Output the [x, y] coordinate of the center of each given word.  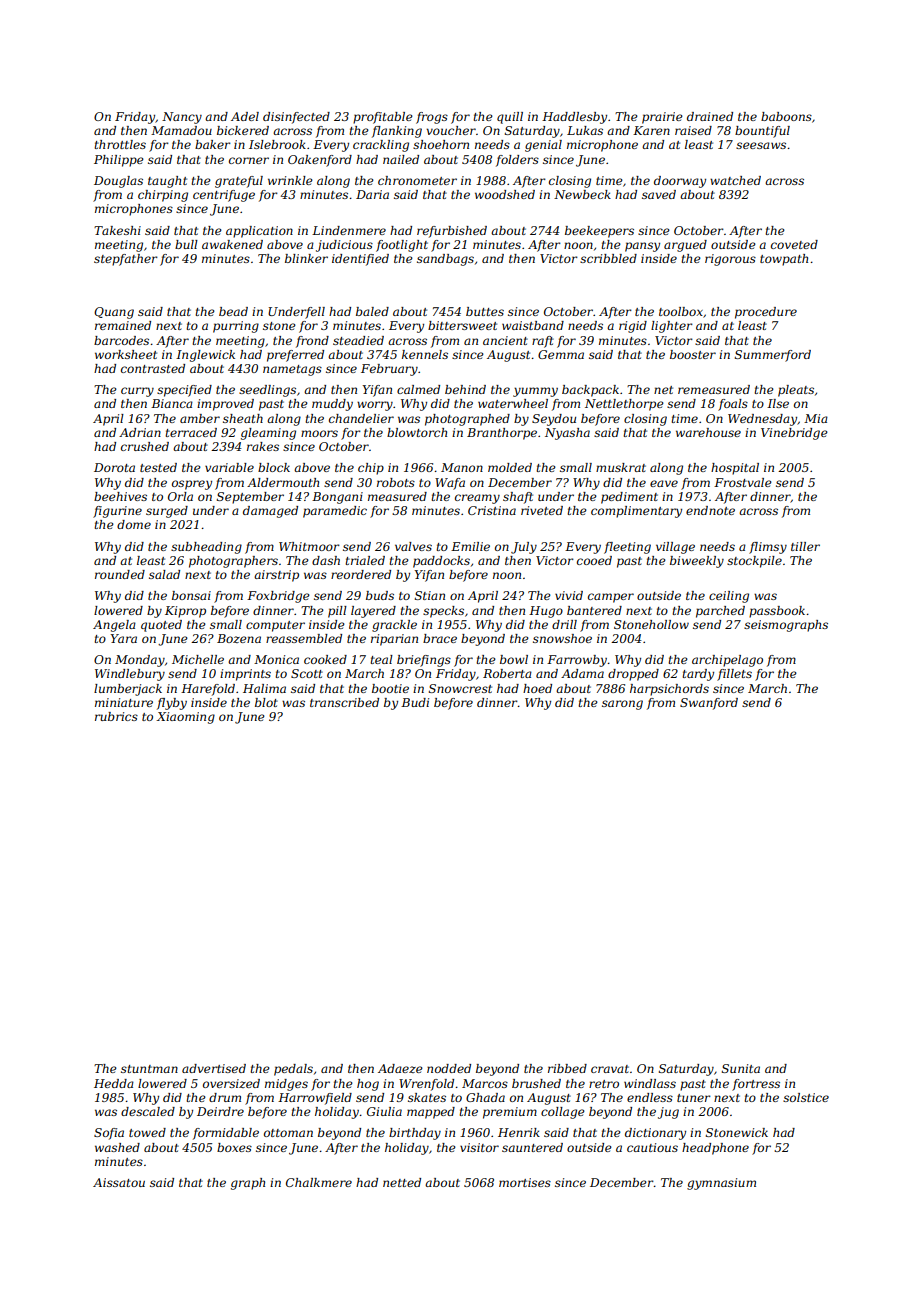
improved [225, 405]
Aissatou [119, 1182]
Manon [462, 467]
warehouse [708, 432]
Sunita [741, 1068]
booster [693, 354]
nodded [449, 1068]
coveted [794, 244]
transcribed [344, 702]
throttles [120, 144]
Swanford [709, 704]
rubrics [116, 716]
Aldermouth [283, 482]
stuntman [149, 1069]
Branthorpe [502, 434]
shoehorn [441, 144]
